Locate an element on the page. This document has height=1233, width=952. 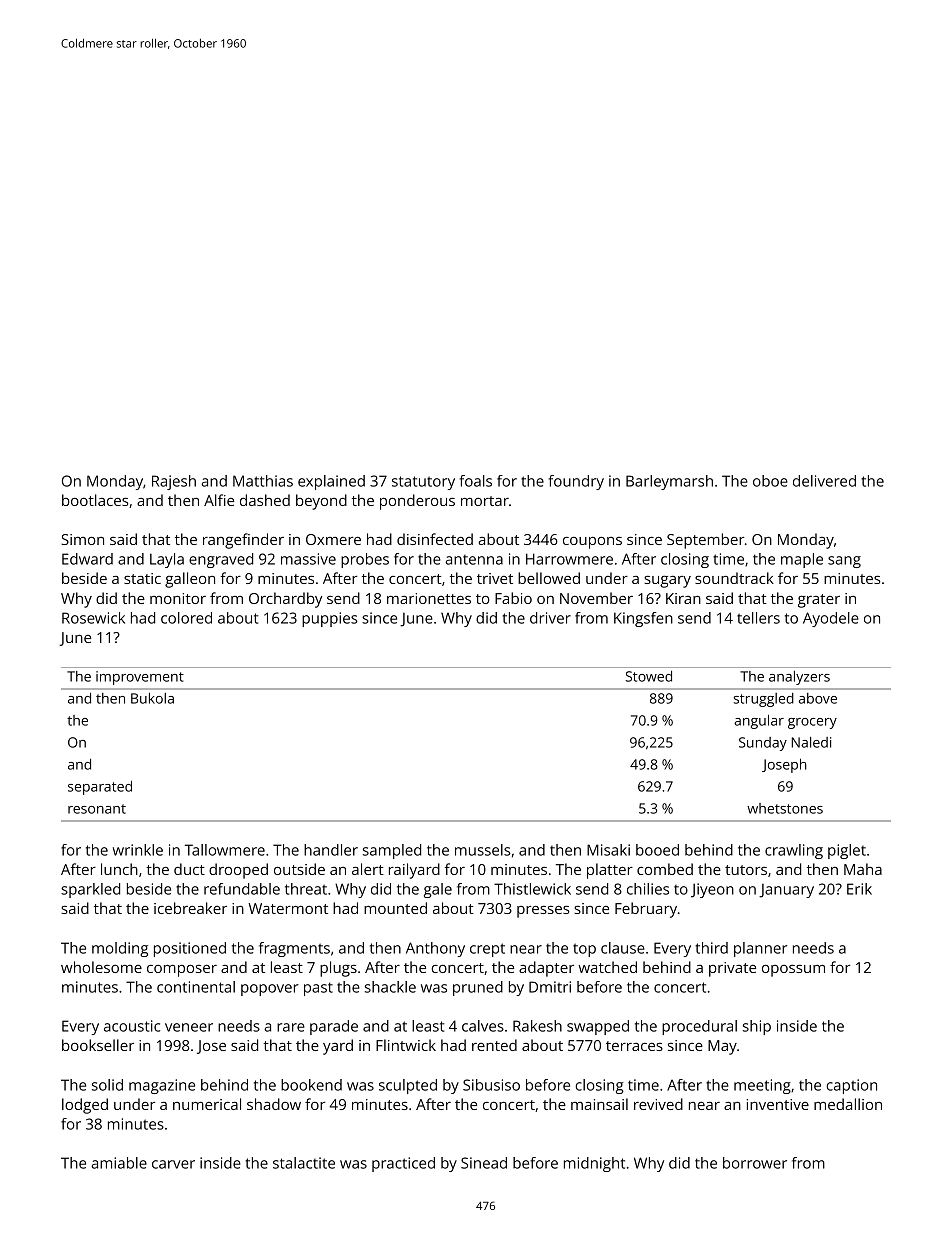
separated is located at coordinates (100, 788).
